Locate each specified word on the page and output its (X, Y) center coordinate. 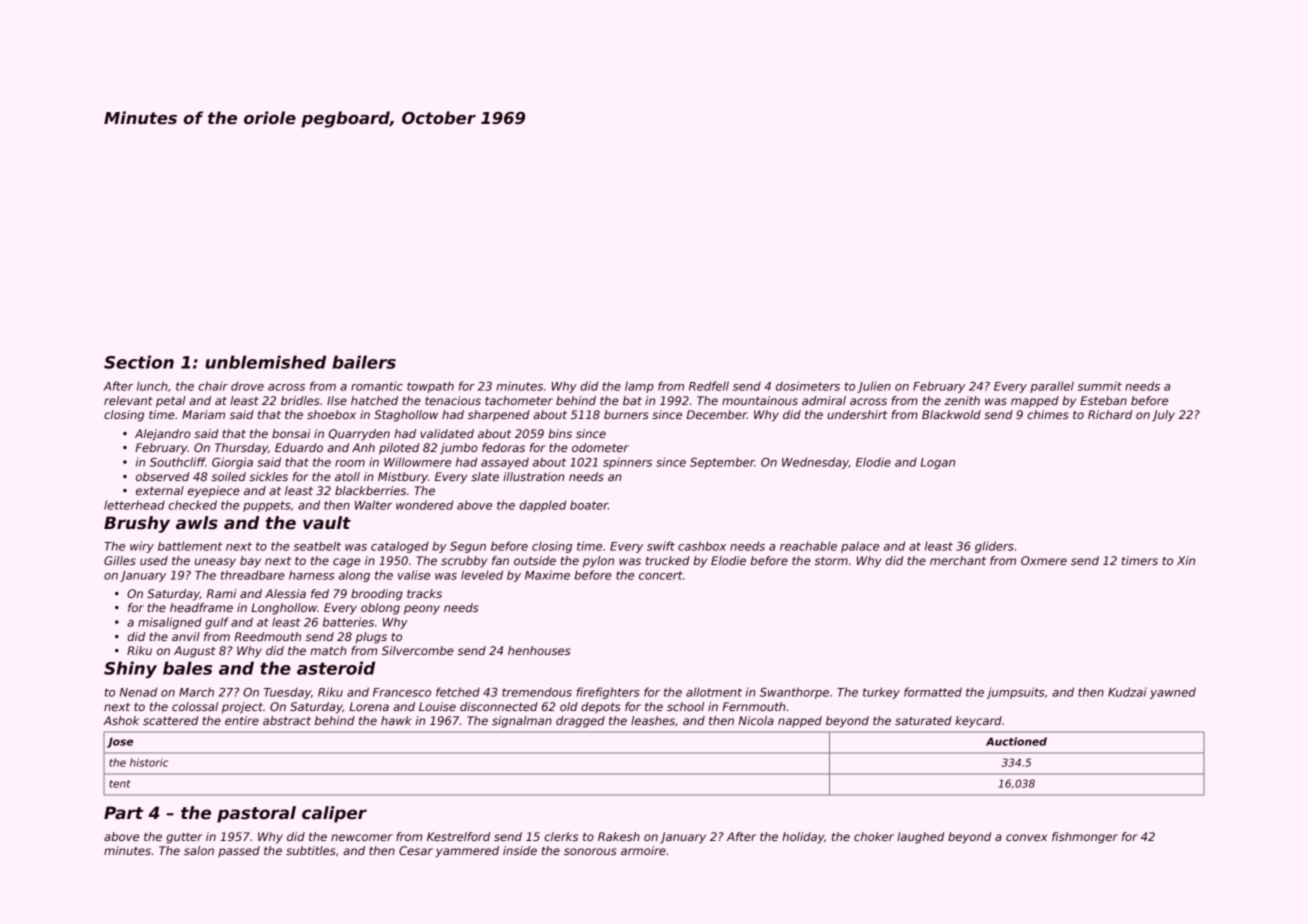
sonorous (590, 851)
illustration (534, 476)
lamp (639, 387)
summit (1100, 386)
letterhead (134, 505)
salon (199, 850)
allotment (714, 692)
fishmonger (1085, 838)
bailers (364, 362)
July (1163, 416)
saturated (923, 720)
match (328, 650)
